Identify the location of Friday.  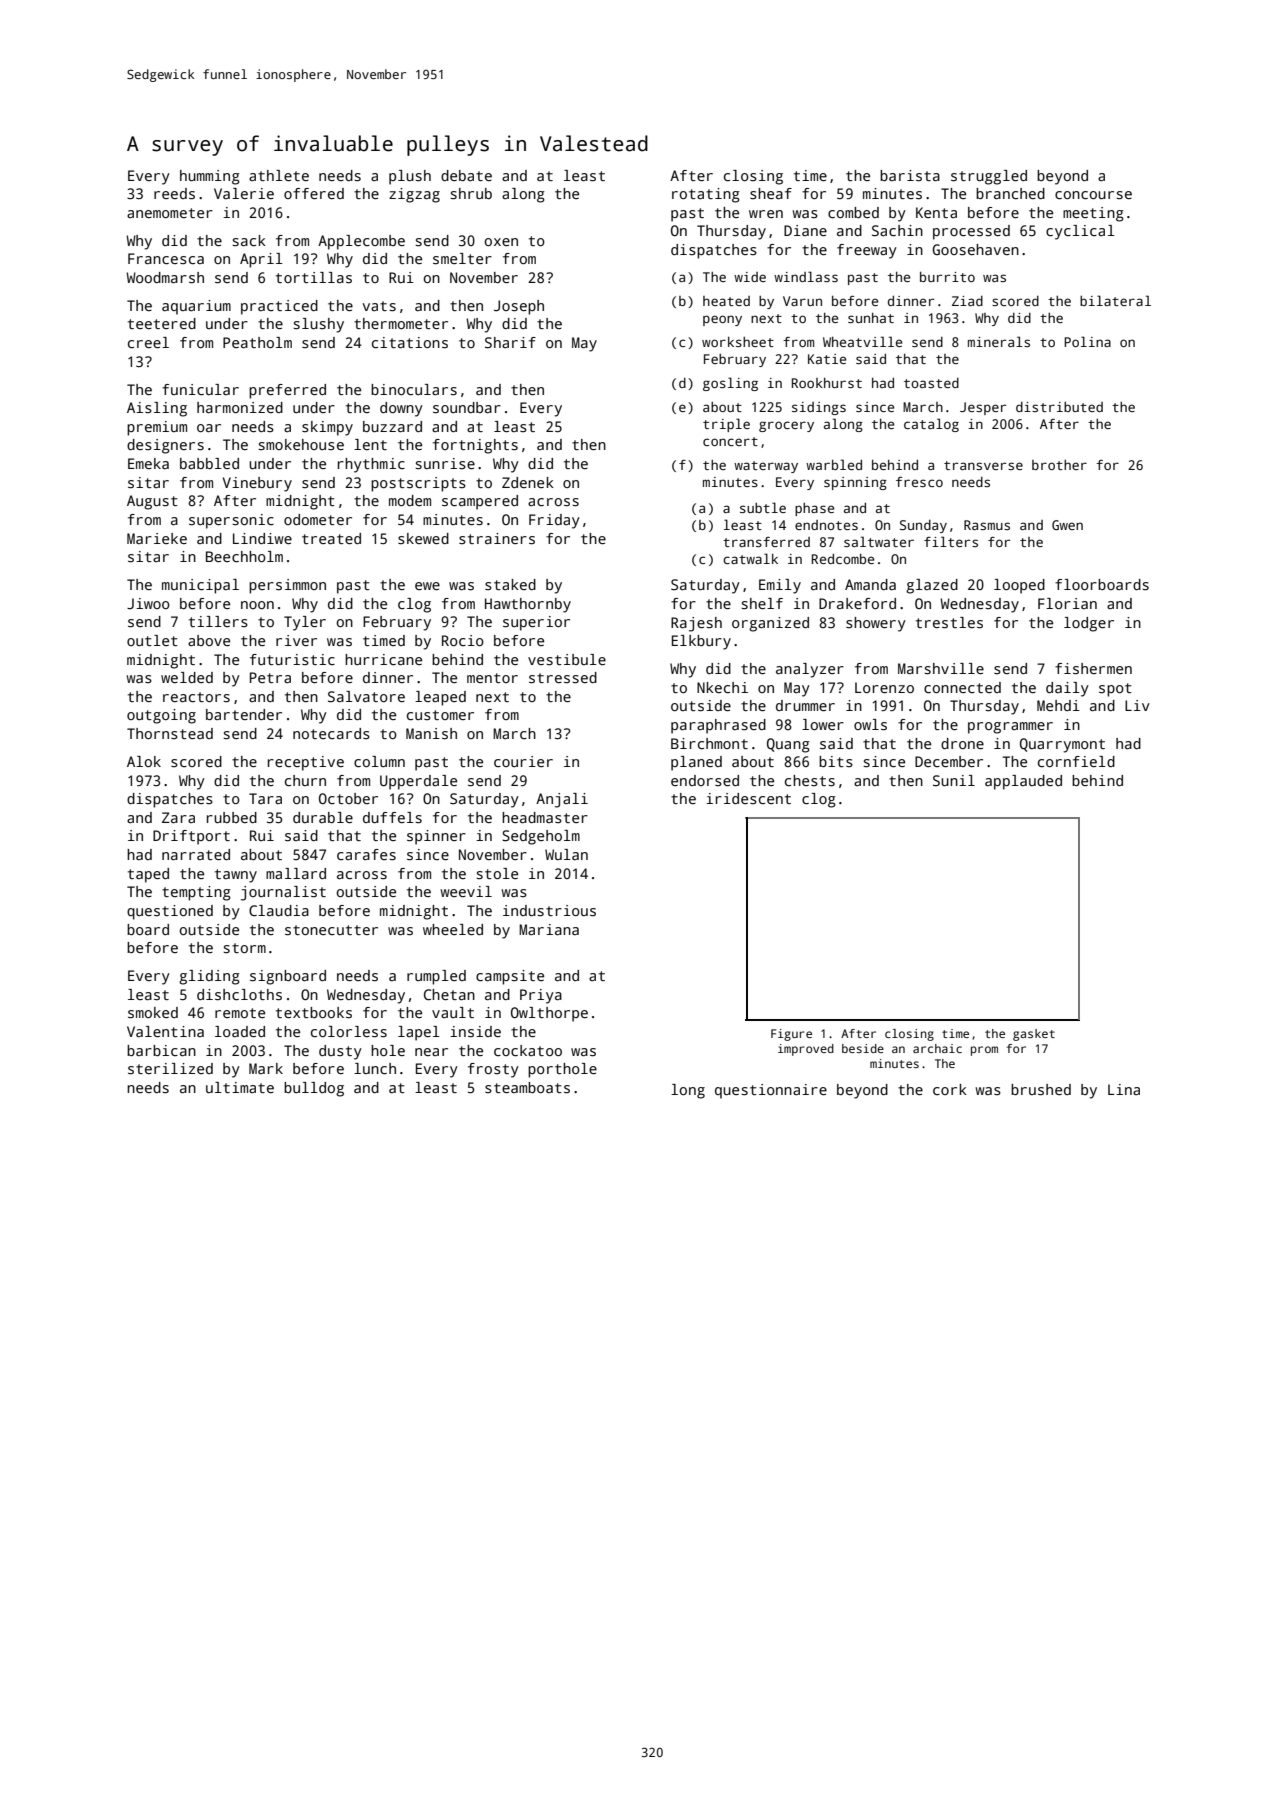
(554, 521).
